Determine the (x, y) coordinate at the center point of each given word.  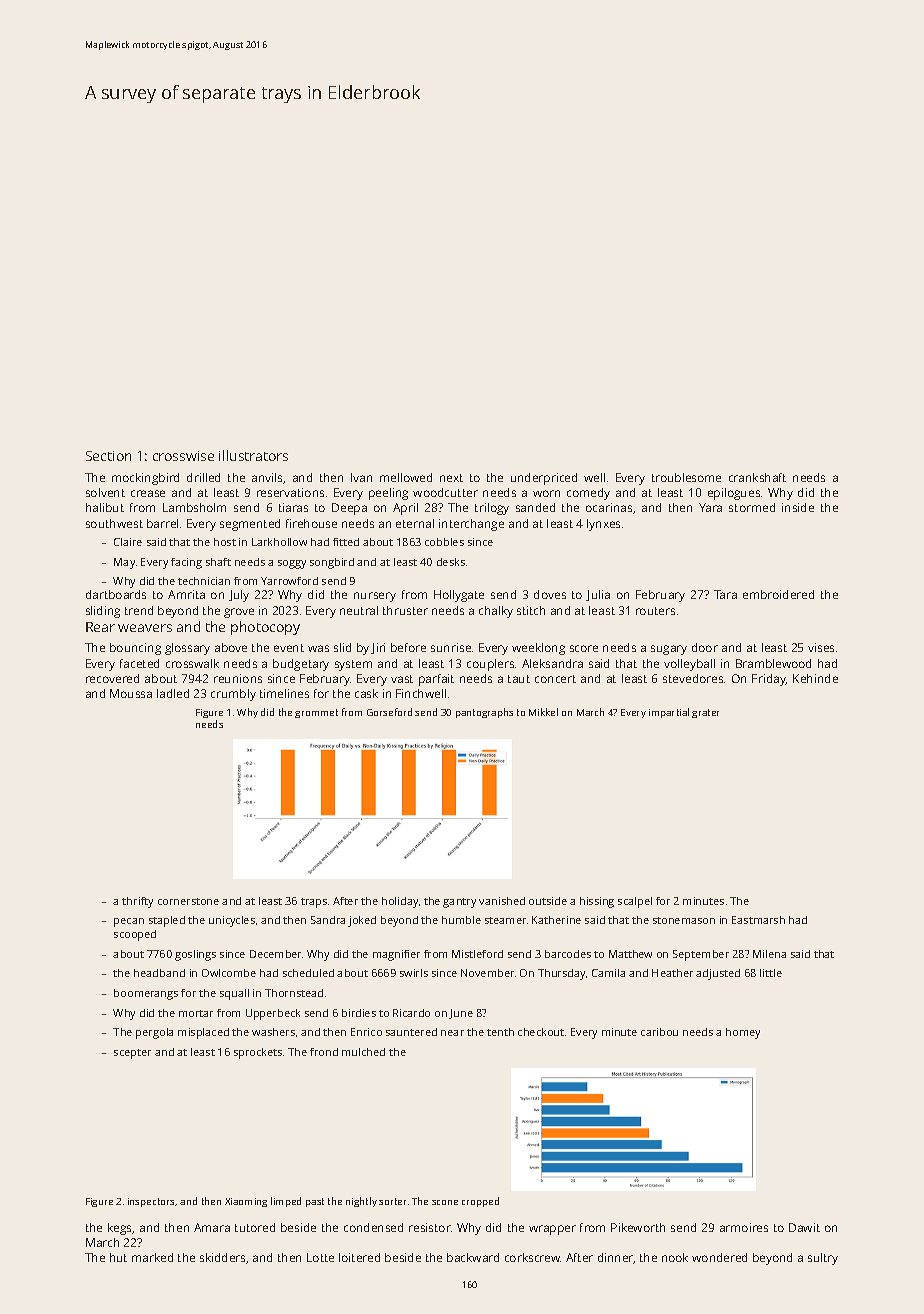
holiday (400, 902)
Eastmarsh (758, 920)
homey (743, 1033)
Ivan (361, 477)
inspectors (152, 1202)
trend (139, 610)
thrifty (137, 902)
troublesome (686, 477)
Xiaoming (246, 1202)
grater (705, 713)
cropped (480, 1202)
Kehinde (815, 678)
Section (108, 456)
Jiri (378, 648)
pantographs (484, 713)
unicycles (232, 921)
